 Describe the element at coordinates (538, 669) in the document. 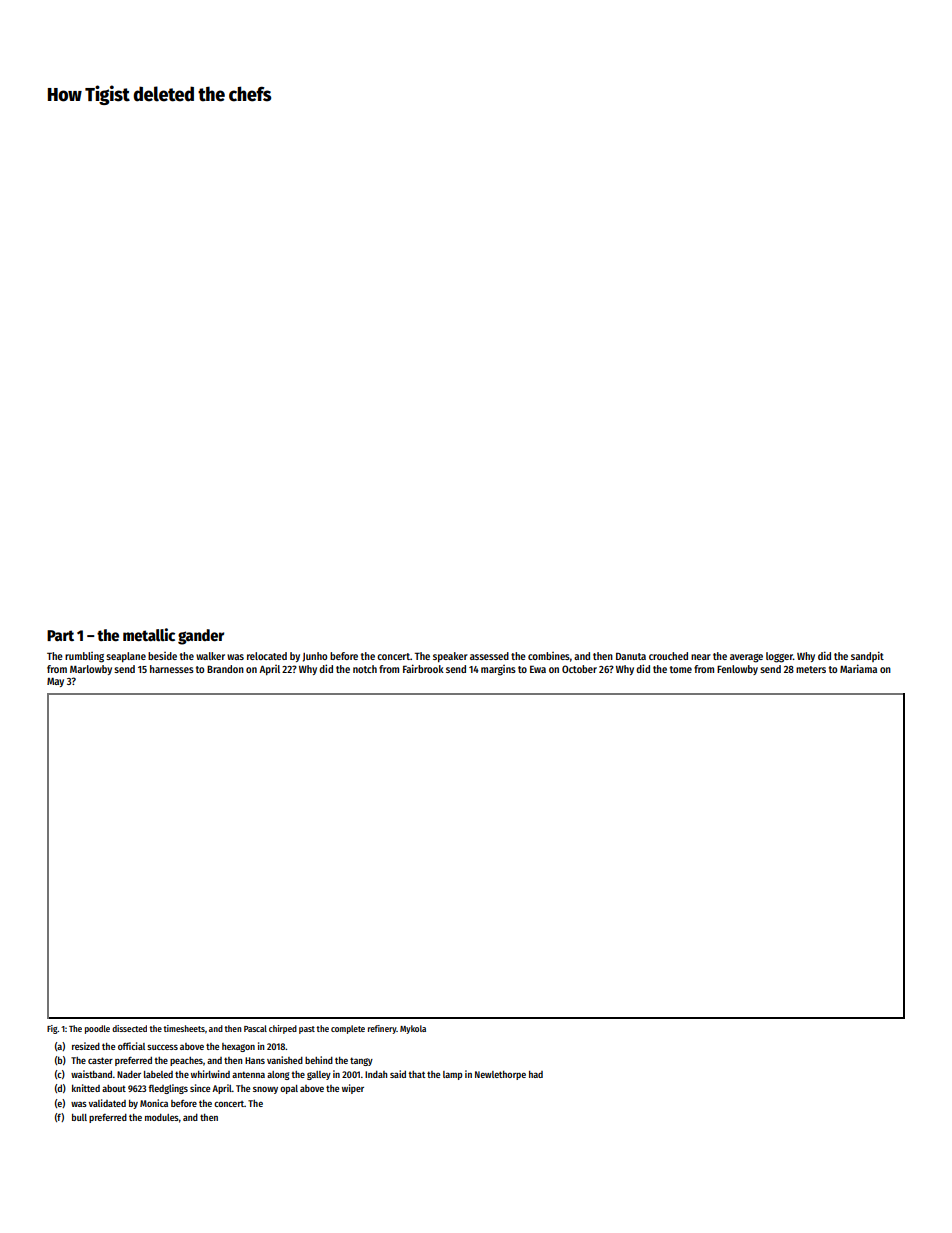

I see `Ewa` at that location.
